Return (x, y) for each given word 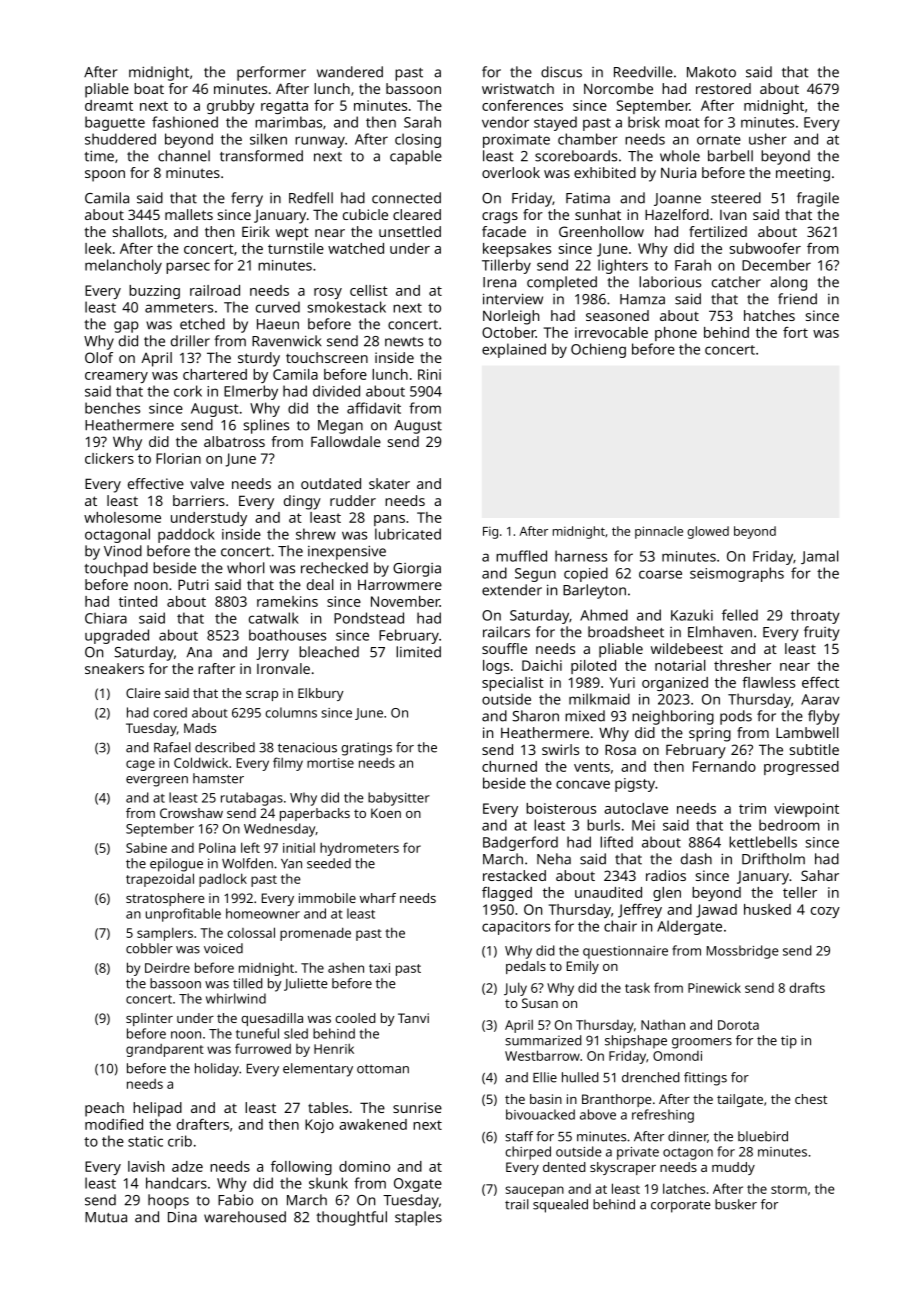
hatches (769, 315)
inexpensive (347, 552)
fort (795, 332)
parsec (188, 268)
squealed (560, 1206)
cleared (417, 214)
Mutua (106, 1217)
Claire (143, 693)
